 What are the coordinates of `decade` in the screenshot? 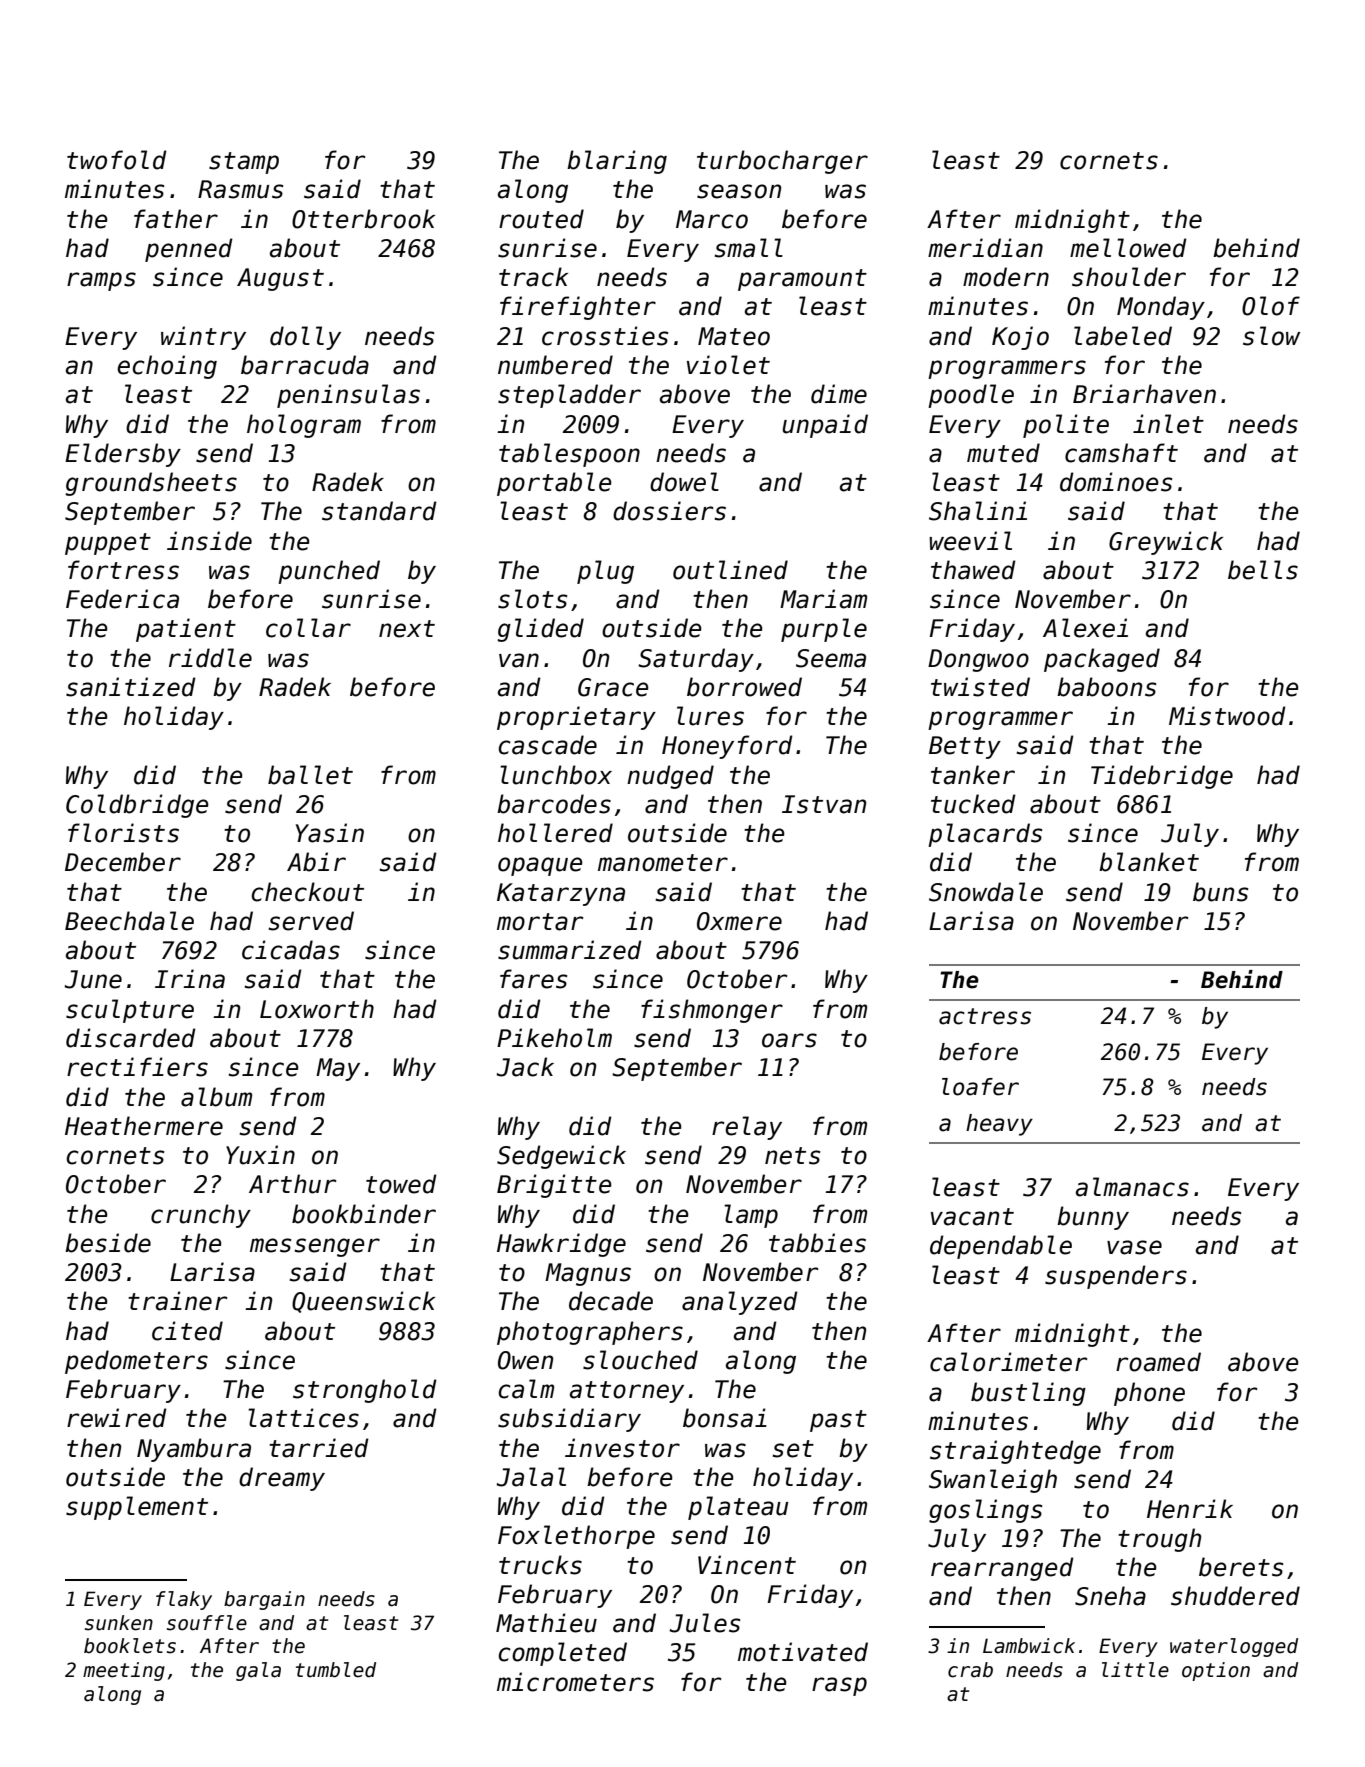 It's located at (611, 1301).
